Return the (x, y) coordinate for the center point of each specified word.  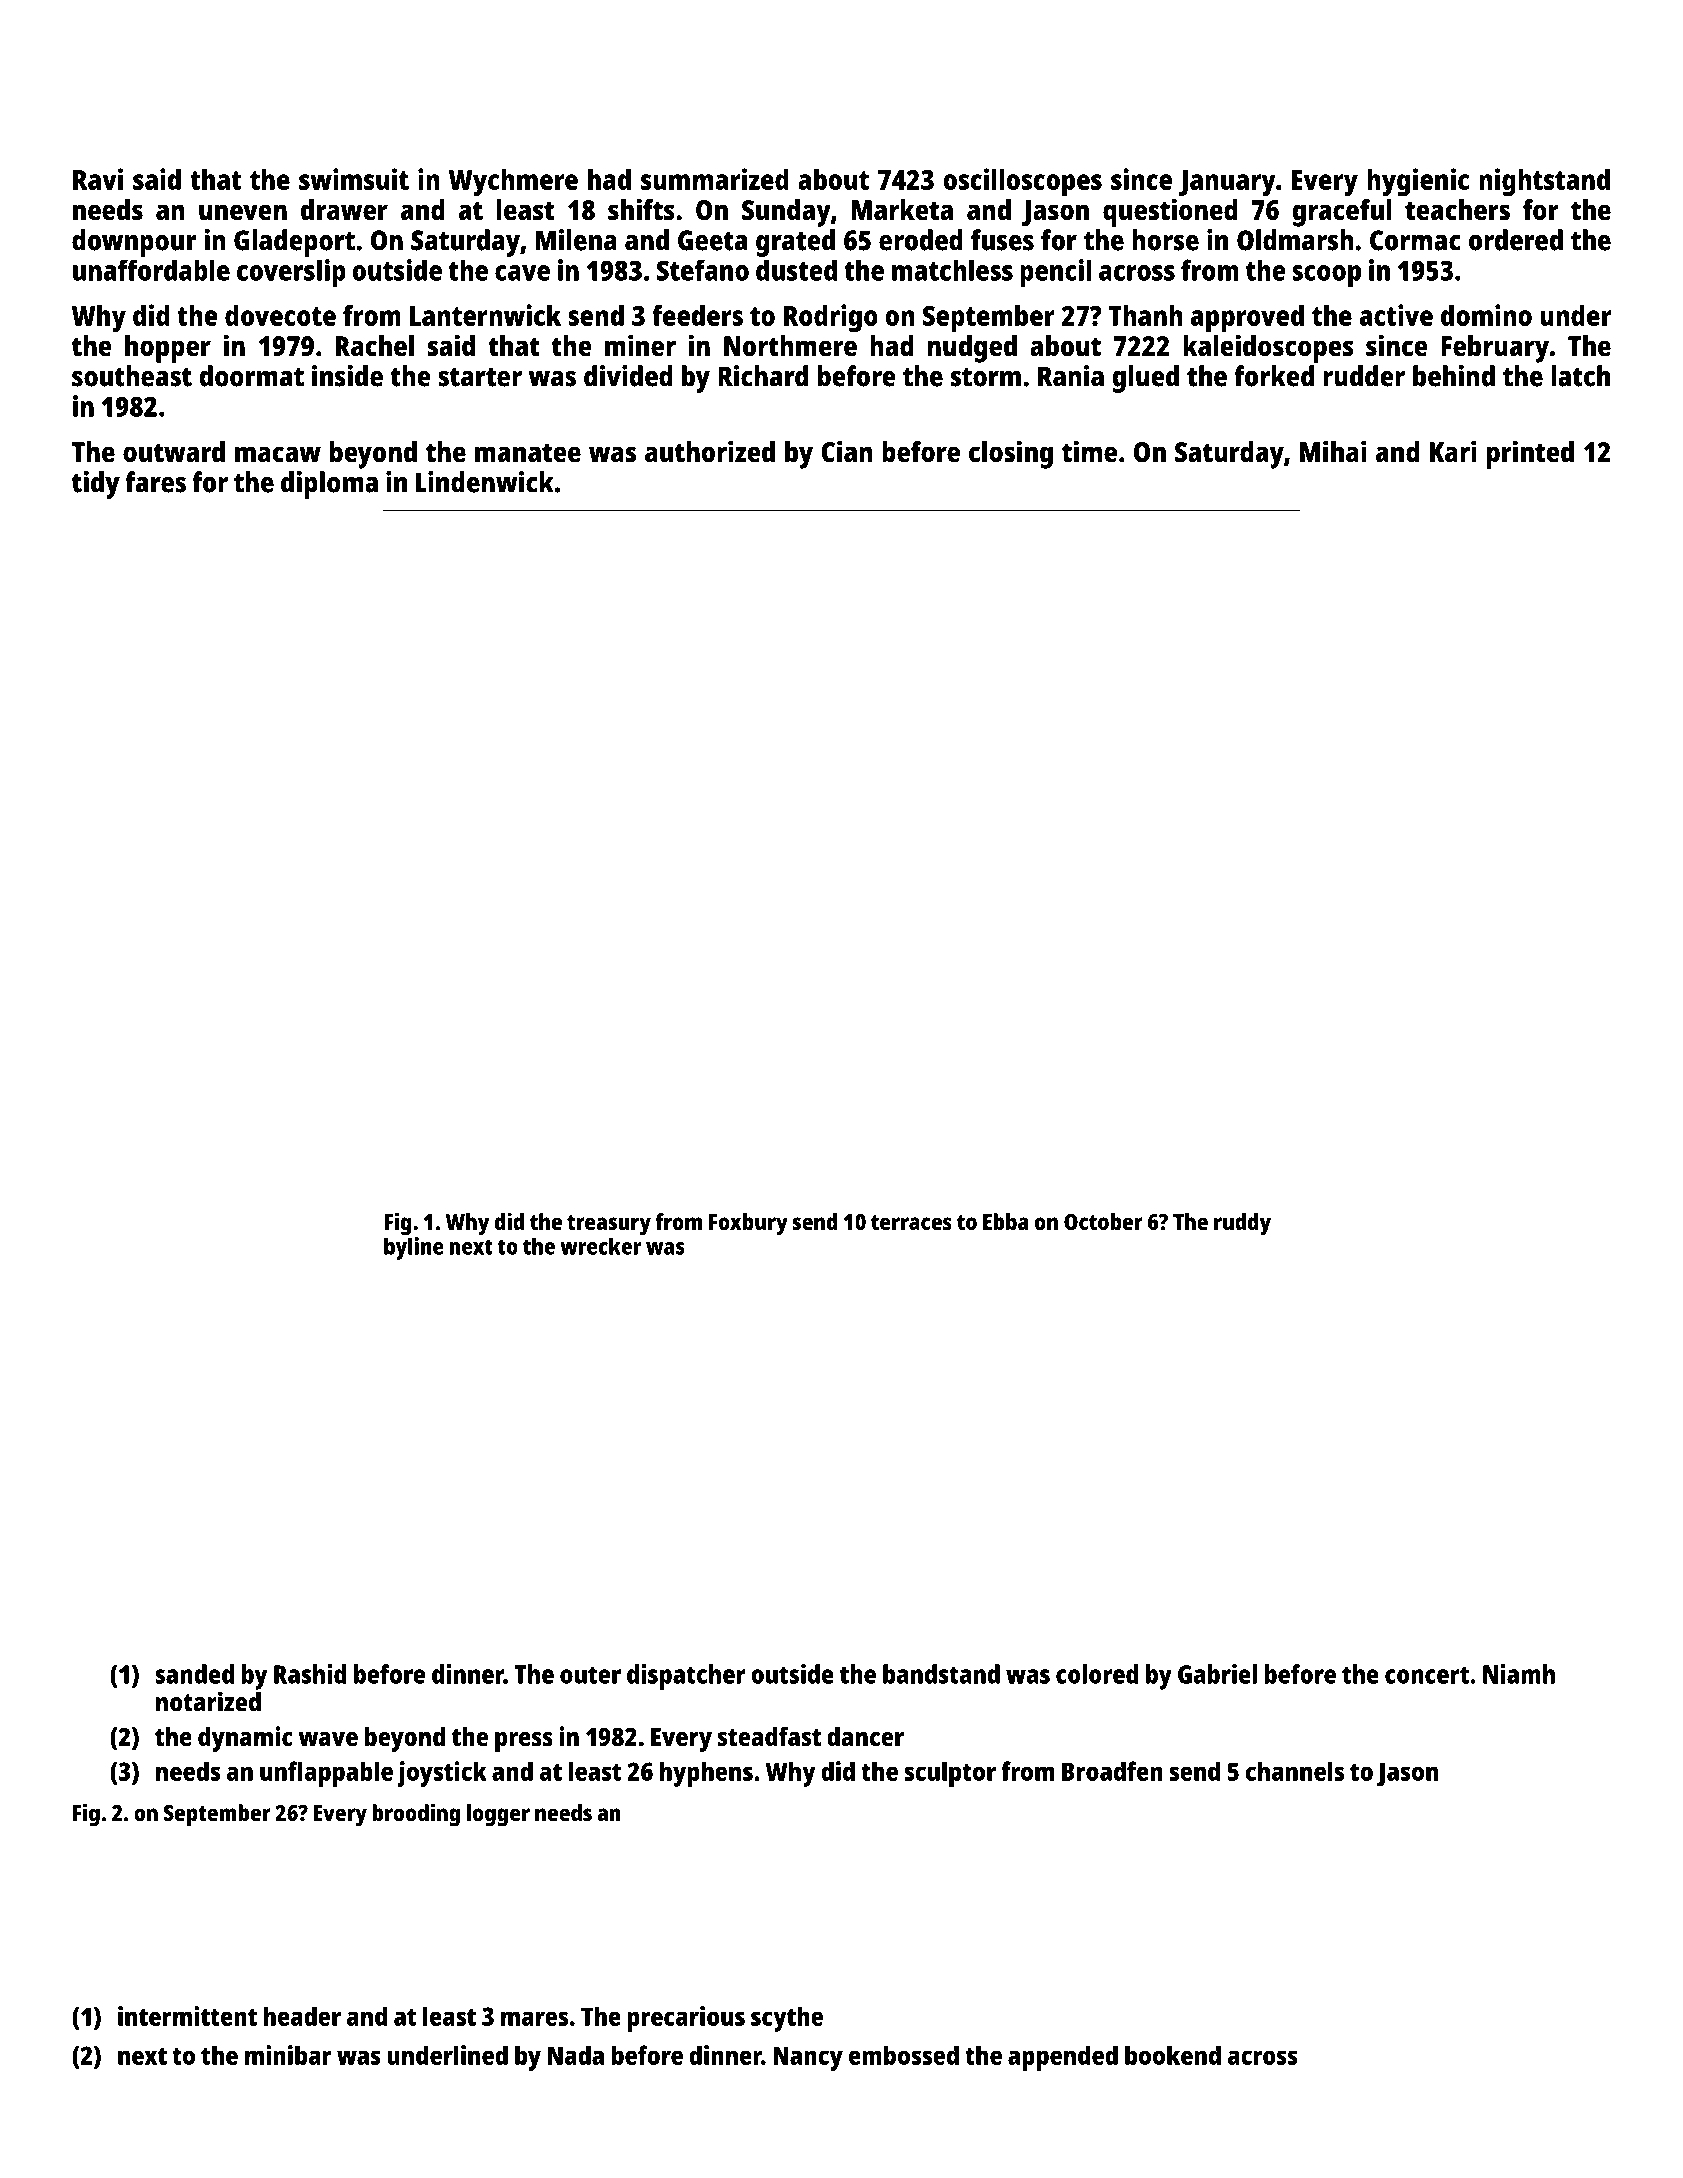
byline (414, 1248)
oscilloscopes (1023, 182)
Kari (1453, 451)
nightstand (1544, 182)
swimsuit (354, 179)
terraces (911, 1222)
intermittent (187, 2016)
